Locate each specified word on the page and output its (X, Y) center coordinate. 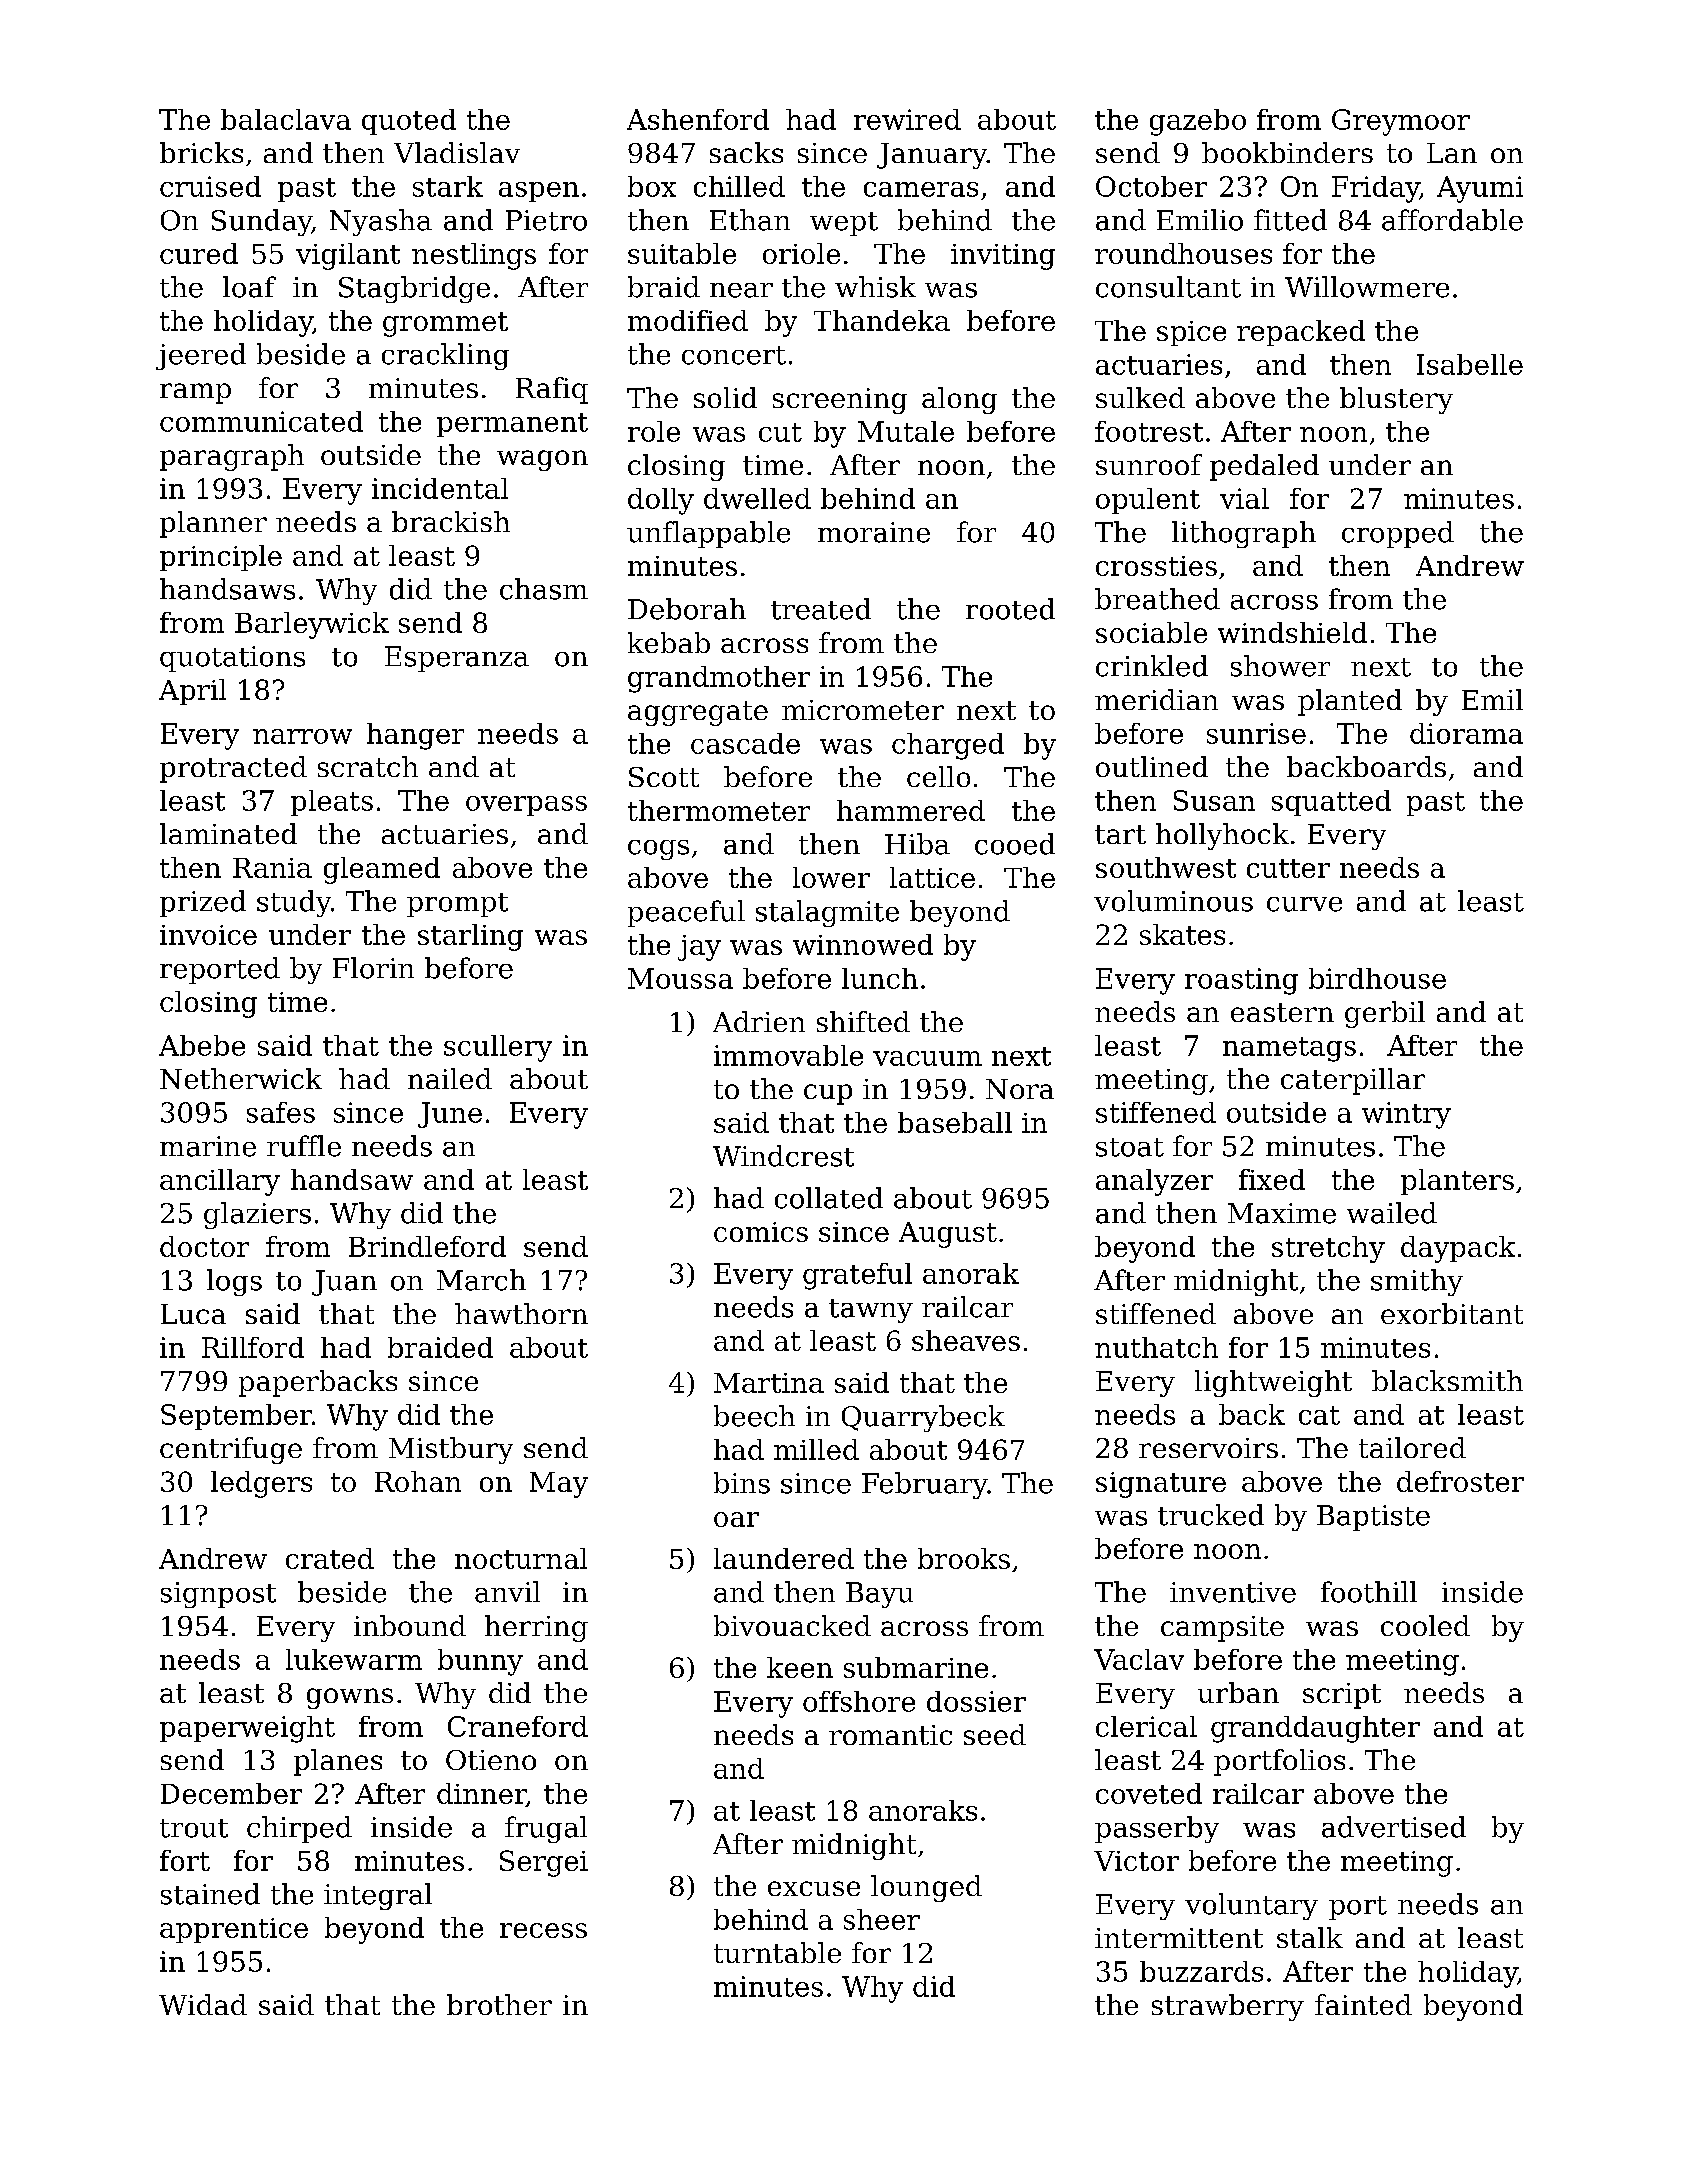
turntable (777, 1952)
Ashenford (698, 119)
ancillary (220, 1182)
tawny (871, 1311)
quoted (409, 122)
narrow (302, 736)
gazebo (1198, 122)
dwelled (757, 498)
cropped (1398, 534)
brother (499, 2004)
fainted (1363, 2004)
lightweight (1273, 1383)
